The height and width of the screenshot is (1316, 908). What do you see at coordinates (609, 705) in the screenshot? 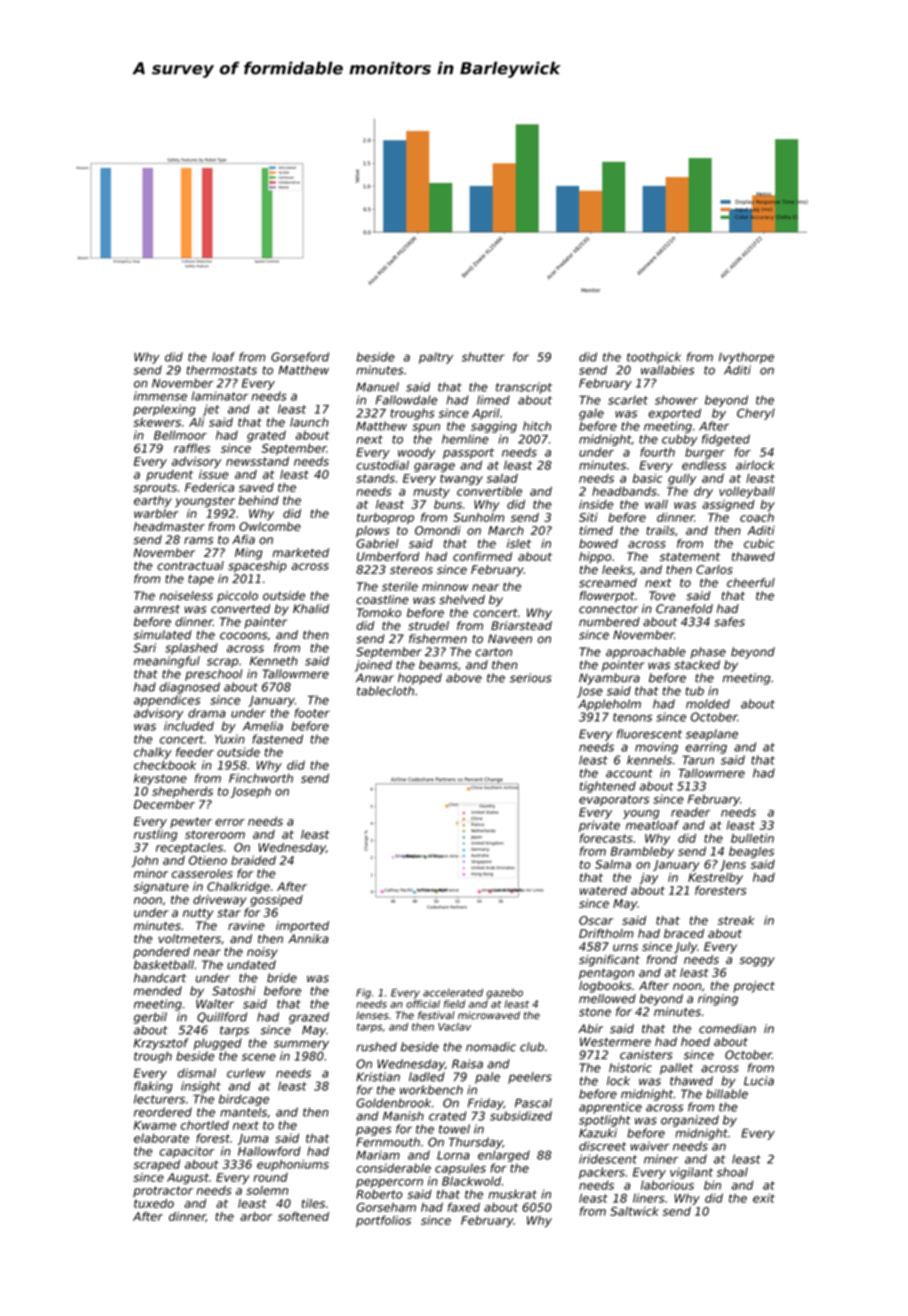
I see `Appleholm` at bounding box center [609, 705].
